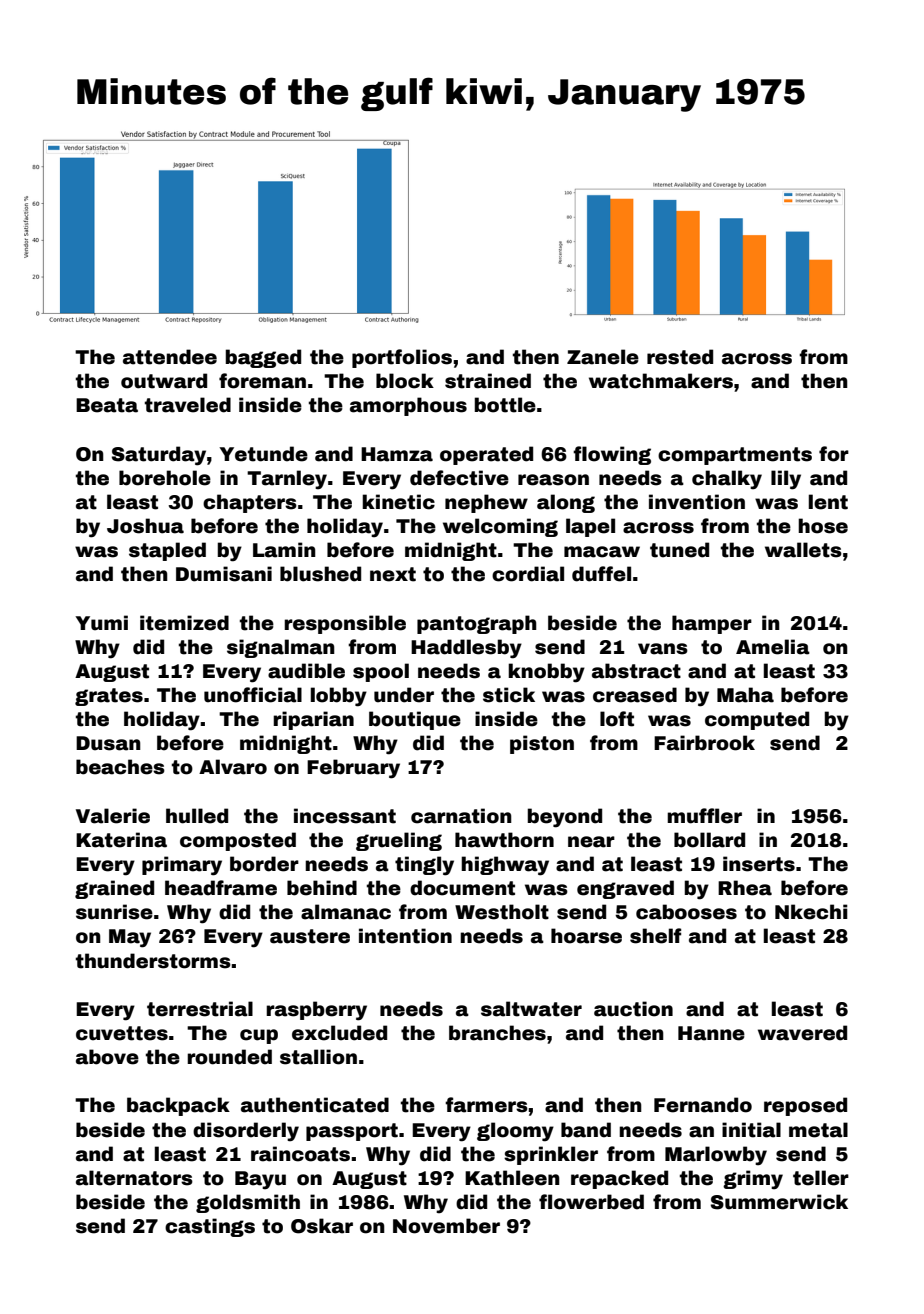 The image size is (924, 1314). Describe the element at coordinates (170, 357) in the image. I see `attendee` at that location.
